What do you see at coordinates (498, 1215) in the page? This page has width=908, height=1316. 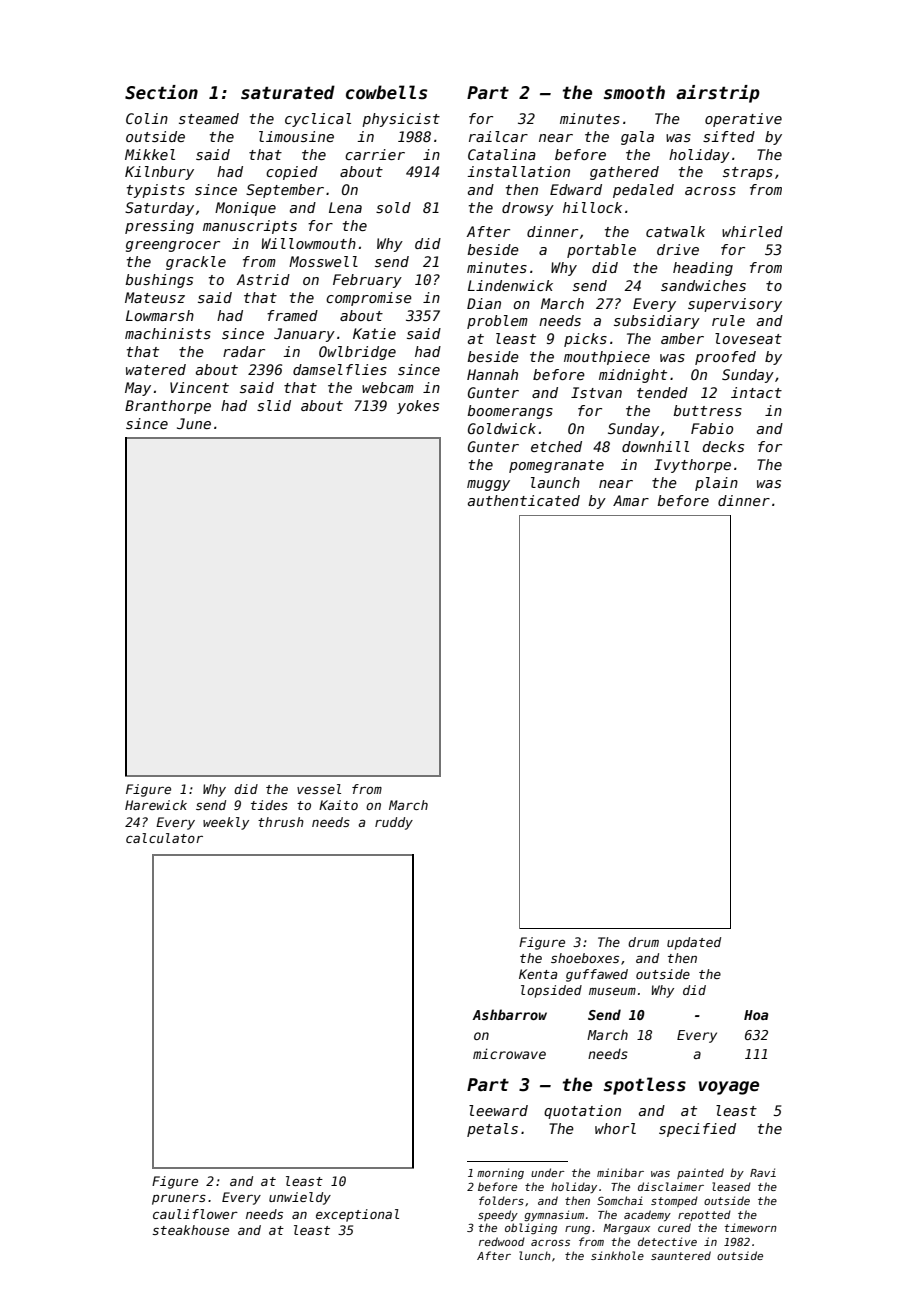 I see `speedy` at bounding box center [498, 1215].
